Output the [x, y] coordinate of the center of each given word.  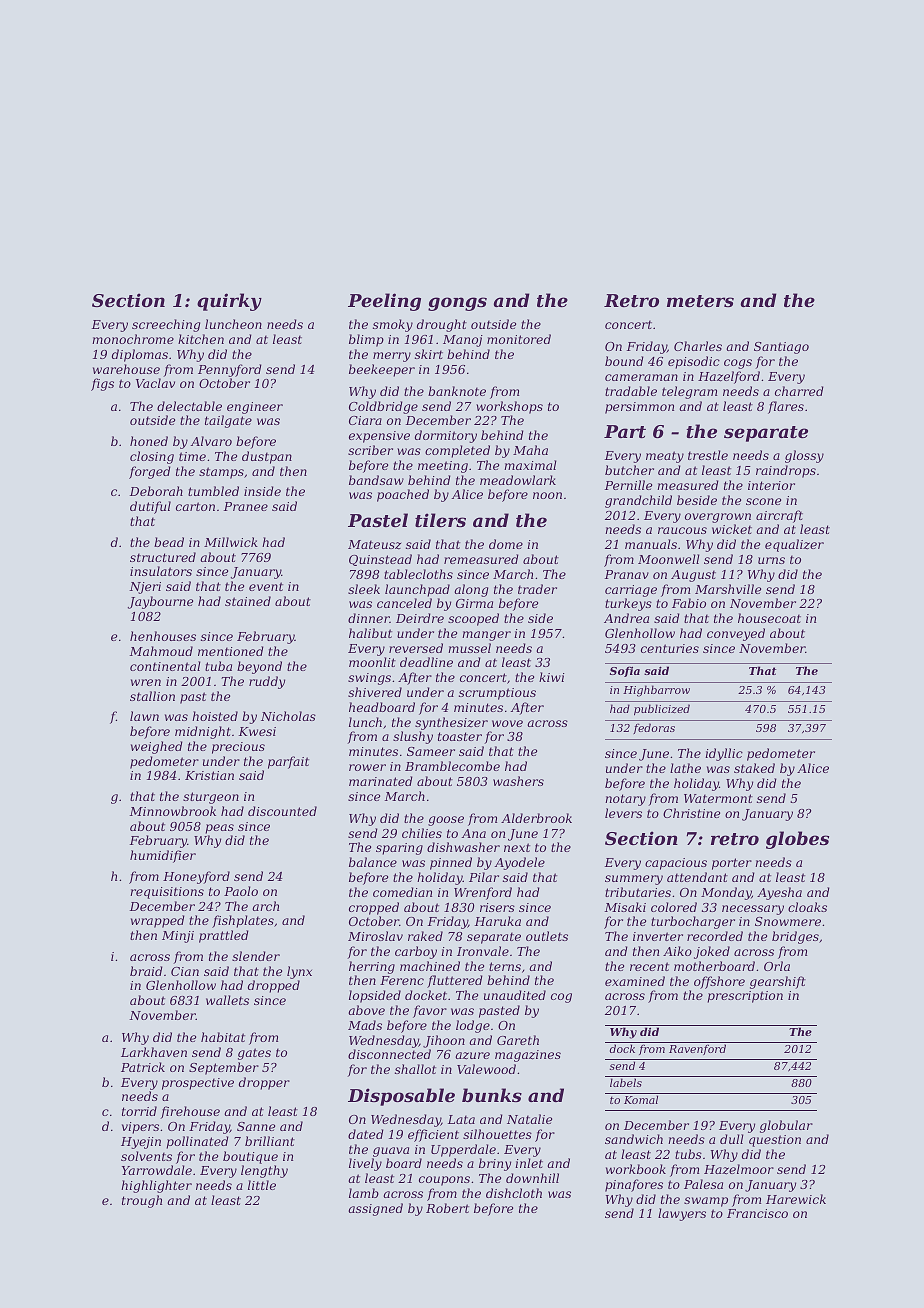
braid [146, 971]
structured [163, 557]
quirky [229, 302]
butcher [629, 470]
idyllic [724, 754]
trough [142, 1201]
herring [372, 967]
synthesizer [451, 723]
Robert [447, 1208]
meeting [443, 467]
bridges [795, 937]
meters [700, 301]
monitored [519, 339]
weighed [157, 747]
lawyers [682, 1214]
